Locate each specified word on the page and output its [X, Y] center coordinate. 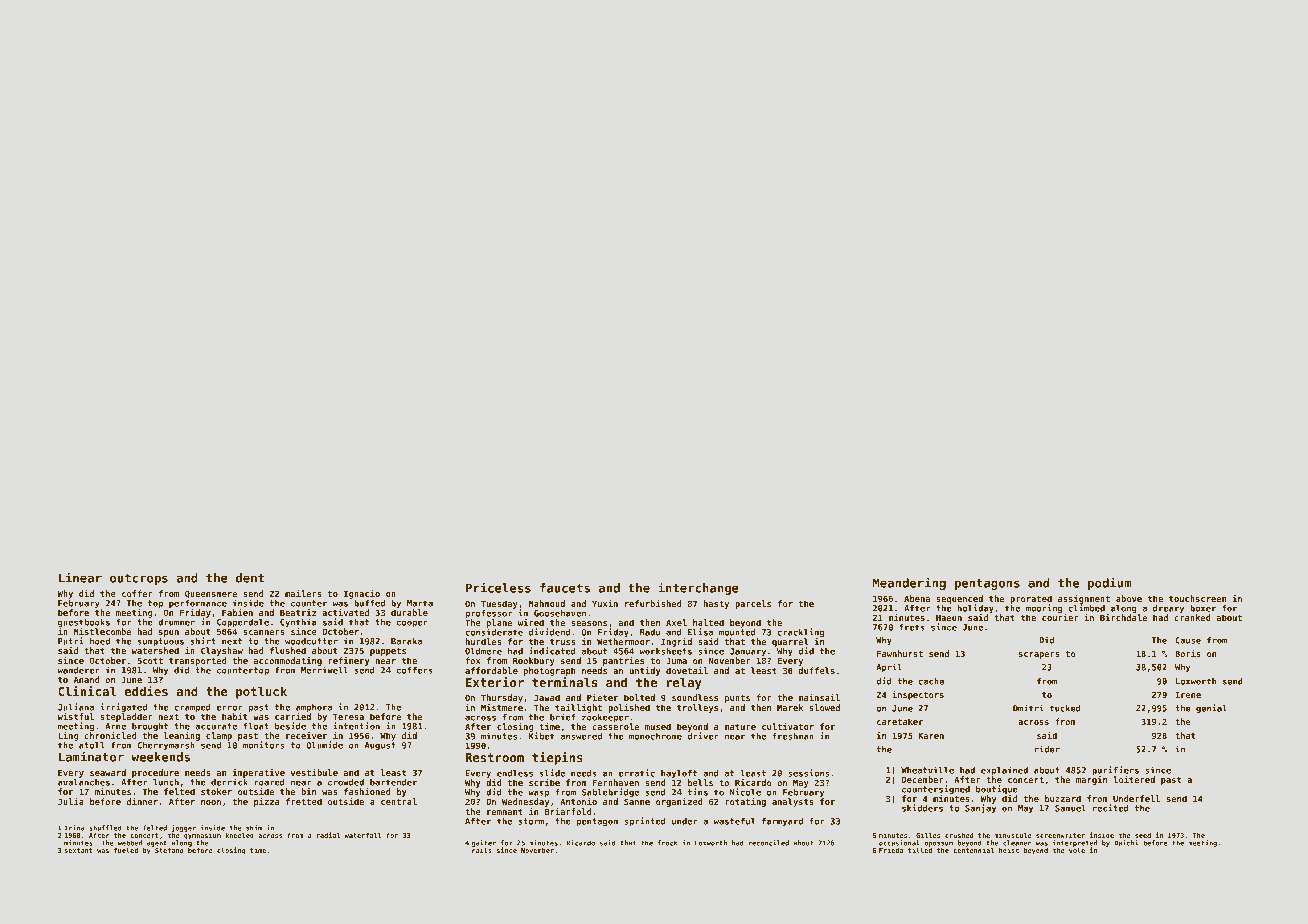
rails [482, 850]
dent [250, 578]
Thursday [502, 698]
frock [668, 843]
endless [515, 773]
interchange [698, 588]
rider [1047, 749]
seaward [108, 772]
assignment [1084, 599]
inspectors [918, 695]
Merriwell [324, 670]
